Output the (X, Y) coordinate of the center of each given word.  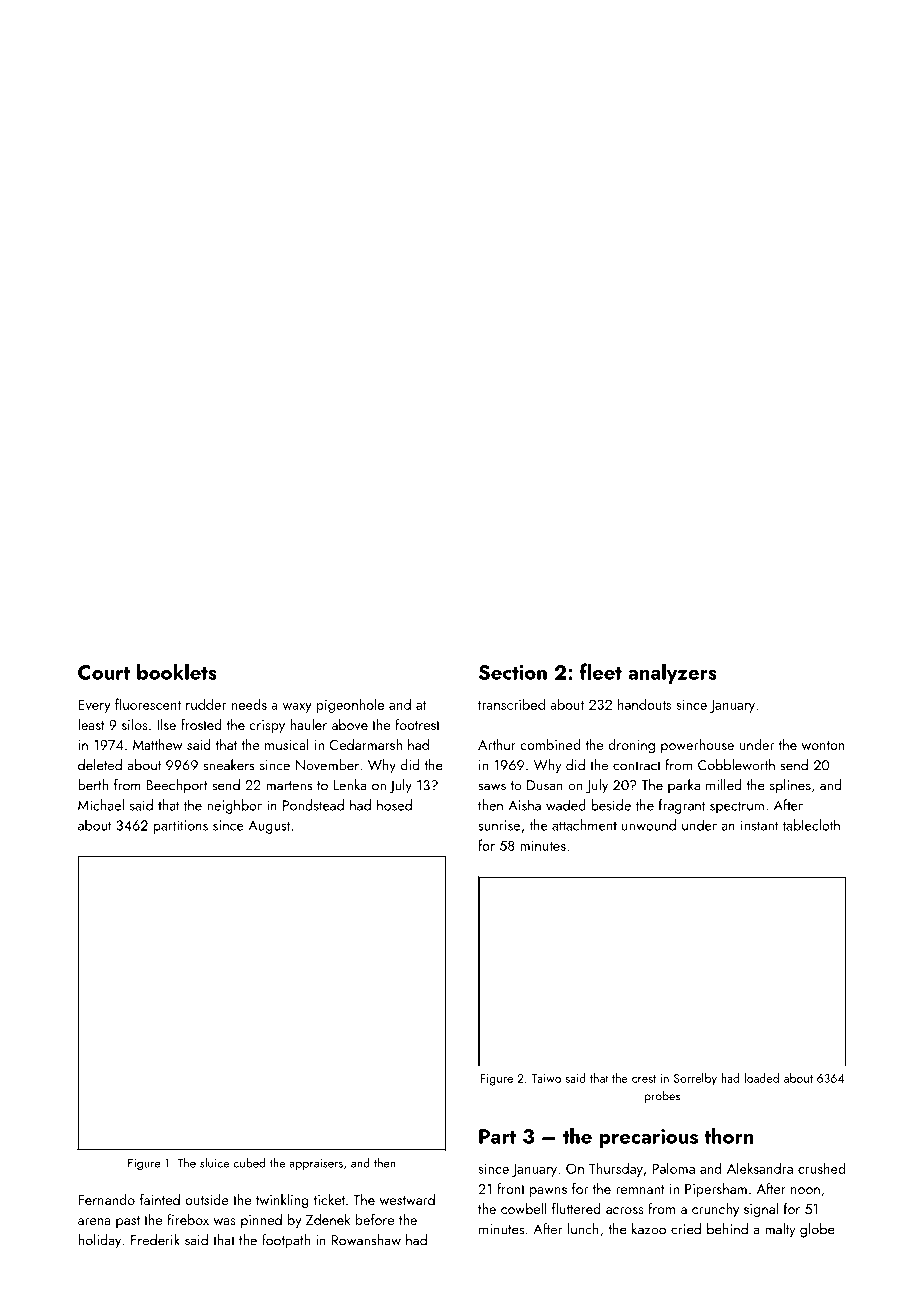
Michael (101, 805)
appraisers (316, 1164)
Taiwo (546, 1078)
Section (513, 672)
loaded (761, 1078)
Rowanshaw (366, 1240)
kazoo (649, 1229)
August (269, 827)
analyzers (672, 673)
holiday (100, 1241)
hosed (394, 805)
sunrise (499, 825)
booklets (177, 671)
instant (760, 825)
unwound (649, 825)
